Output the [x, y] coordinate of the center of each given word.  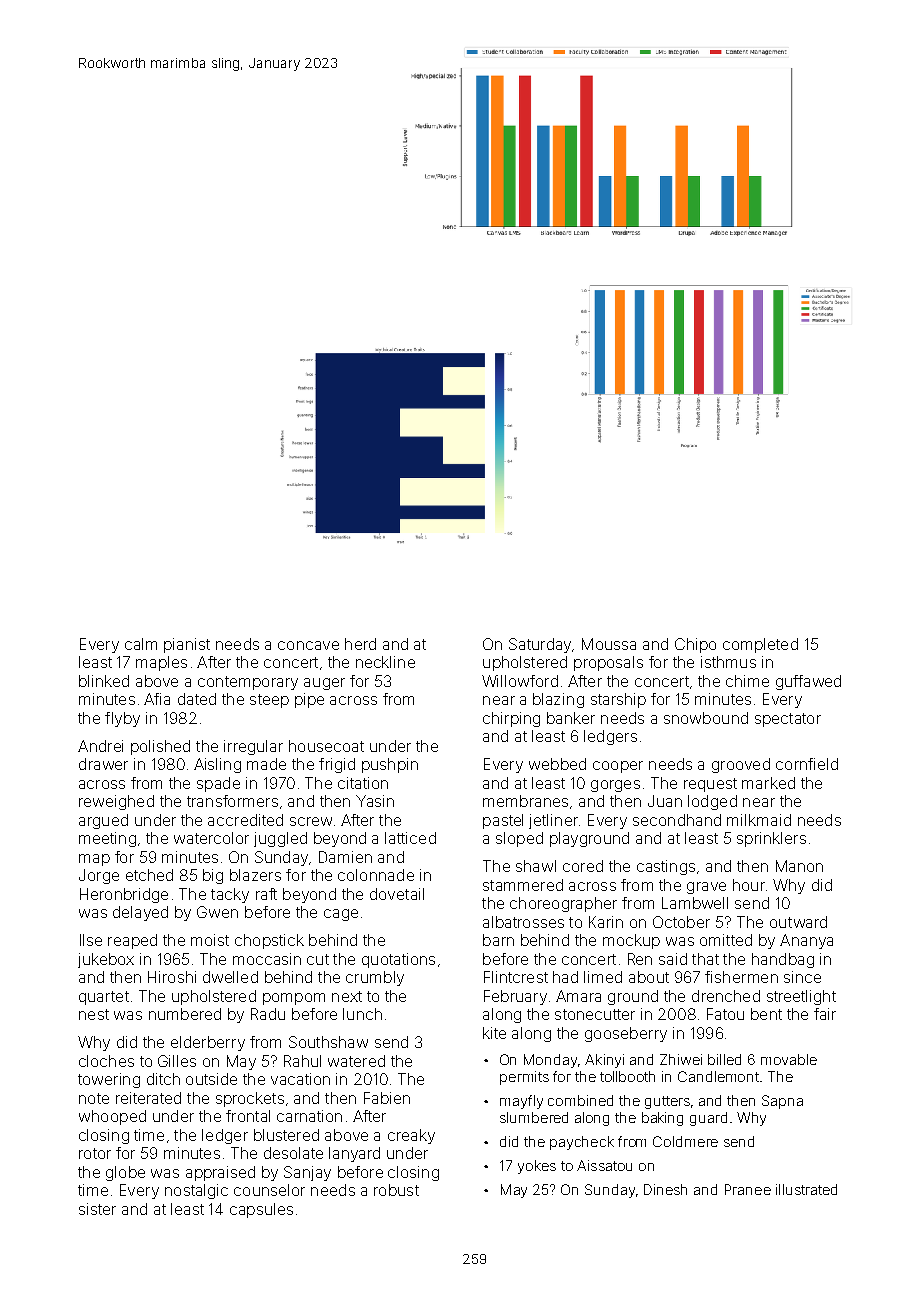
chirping [511, 719]
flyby [122, 719]
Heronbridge [124, 895]
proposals [608, 663]
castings [666, 867]
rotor [95, 1153]
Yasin [375, 801]
